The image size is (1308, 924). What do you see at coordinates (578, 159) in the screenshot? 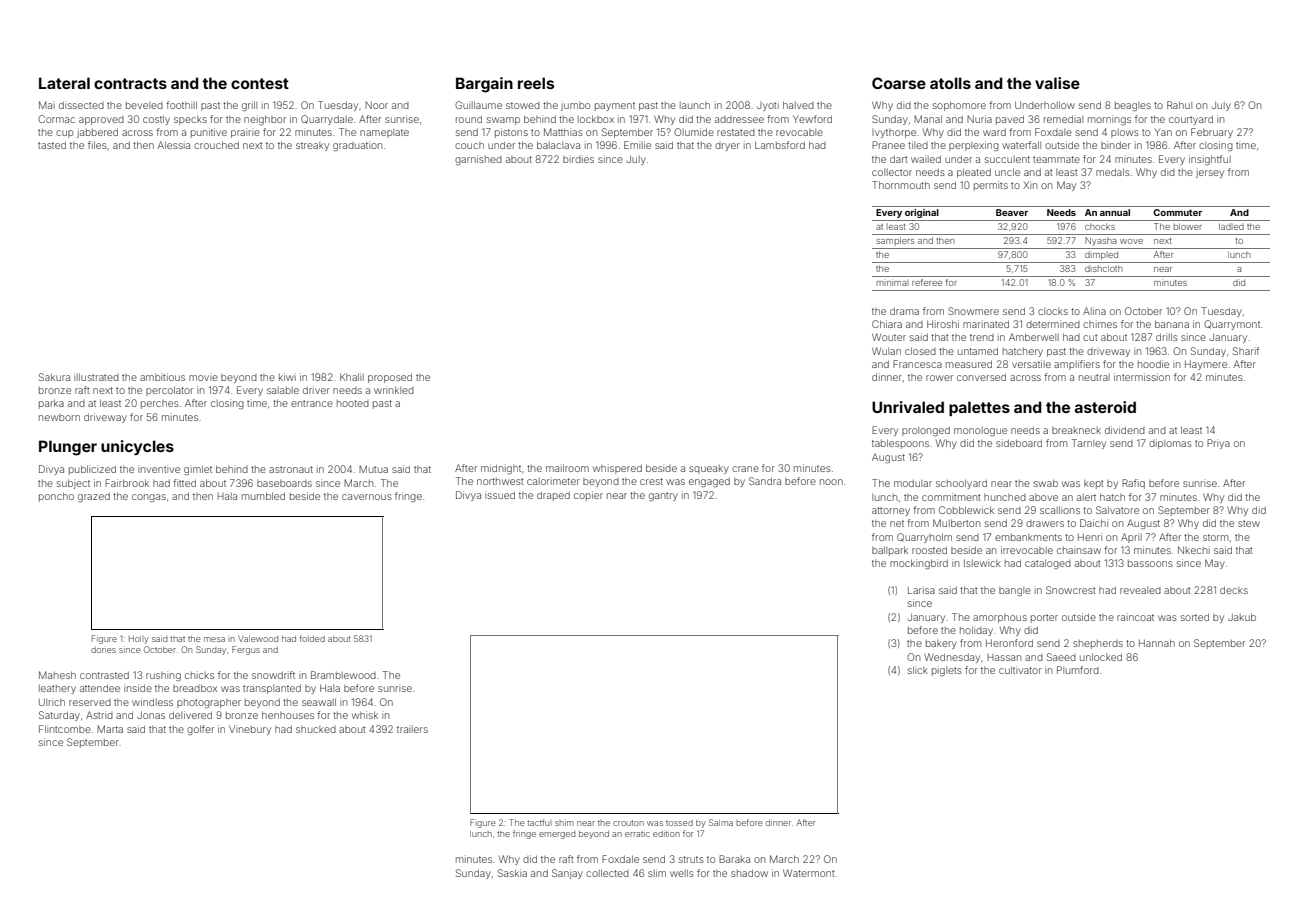
I see `birdies` at bounding box center [578, 159].
